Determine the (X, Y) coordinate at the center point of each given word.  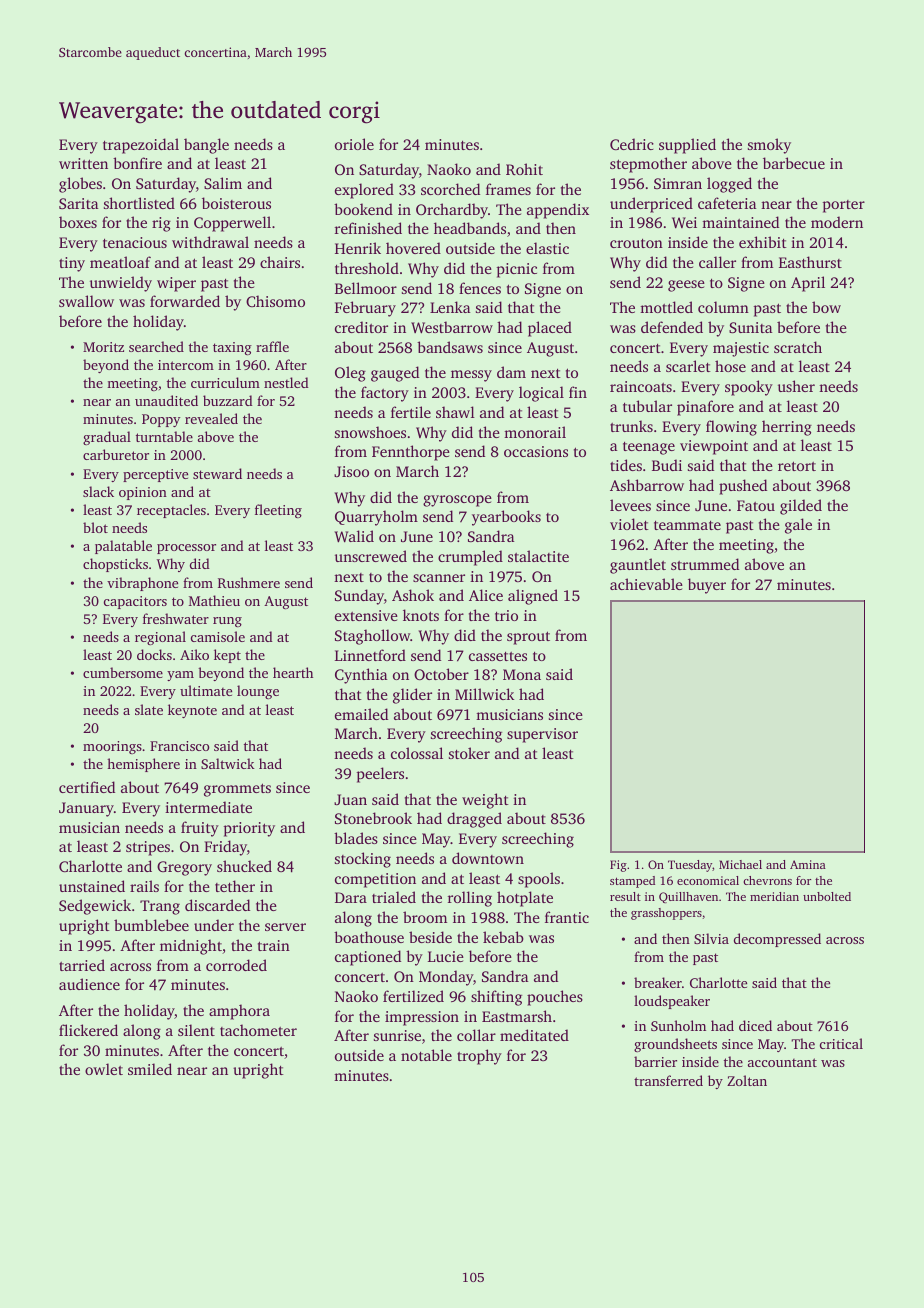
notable (426, 1055)
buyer (707, 586)
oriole (354, 144)
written (83, 163)
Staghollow (372, 637)
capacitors (135, 602)
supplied (687, 146)
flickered (88, 1030)
